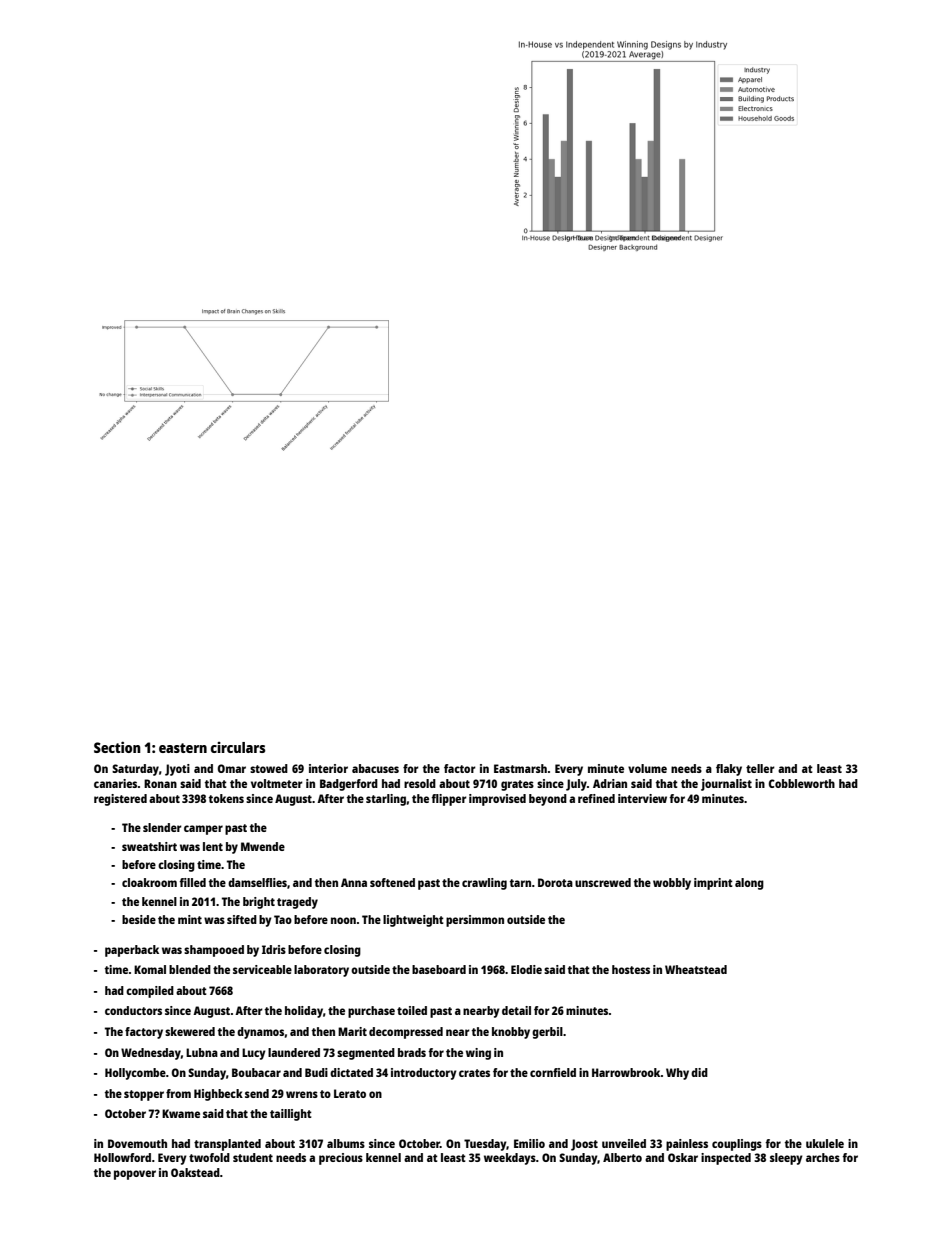 The height and width of the screenshot is (1233, 952). I want to click on holiday, so click(304, 1012).
